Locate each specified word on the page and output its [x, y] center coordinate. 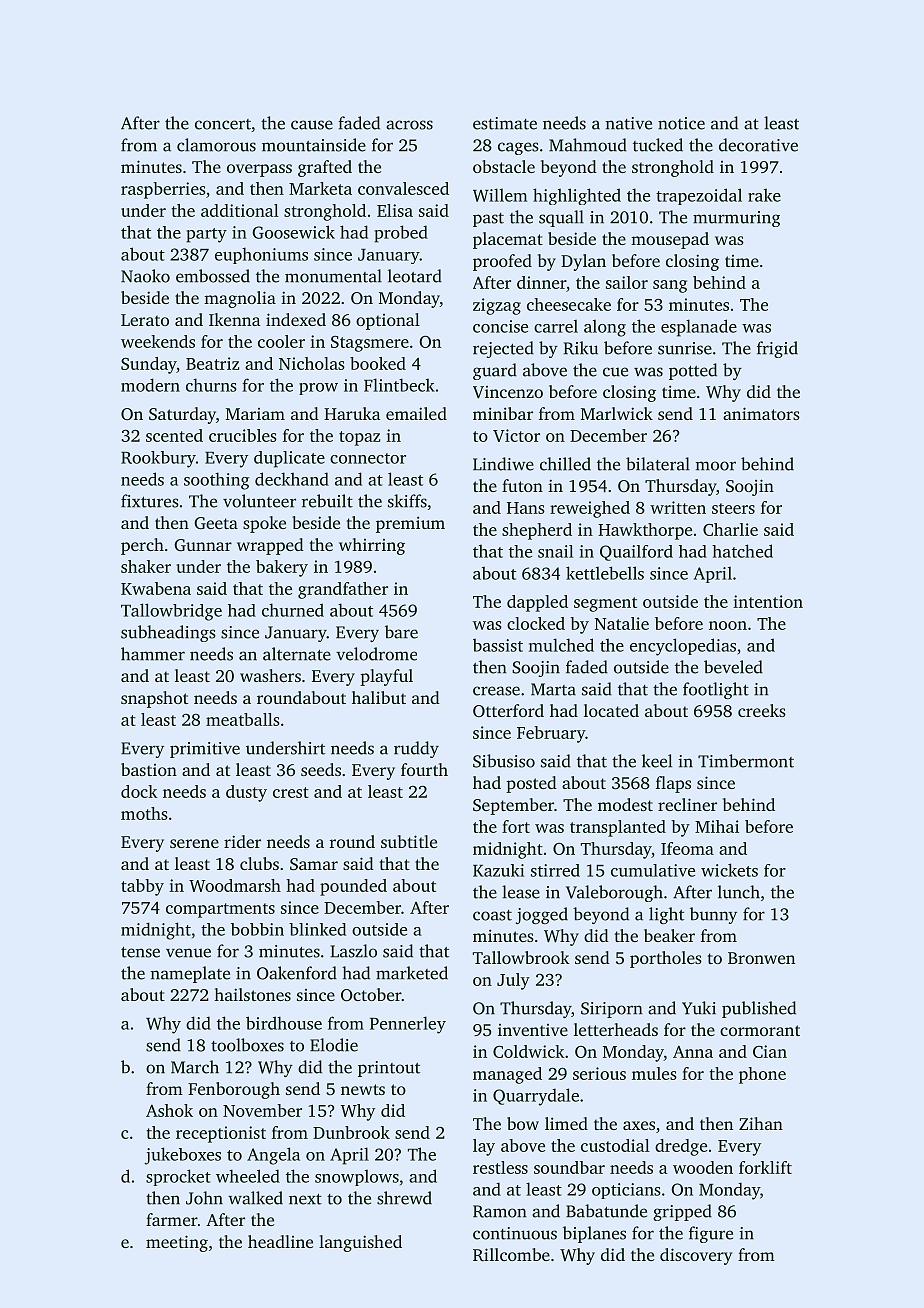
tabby [142, 887]
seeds [321, 769]
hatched [742, 551]
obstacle [504, 166]
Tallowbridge [171, 612]
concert [223, 124]
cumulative [653, 870]
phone [762, 1075]
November [262, 1110]
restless [500, 1167]
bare [401, 632]
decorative [758, 145]
